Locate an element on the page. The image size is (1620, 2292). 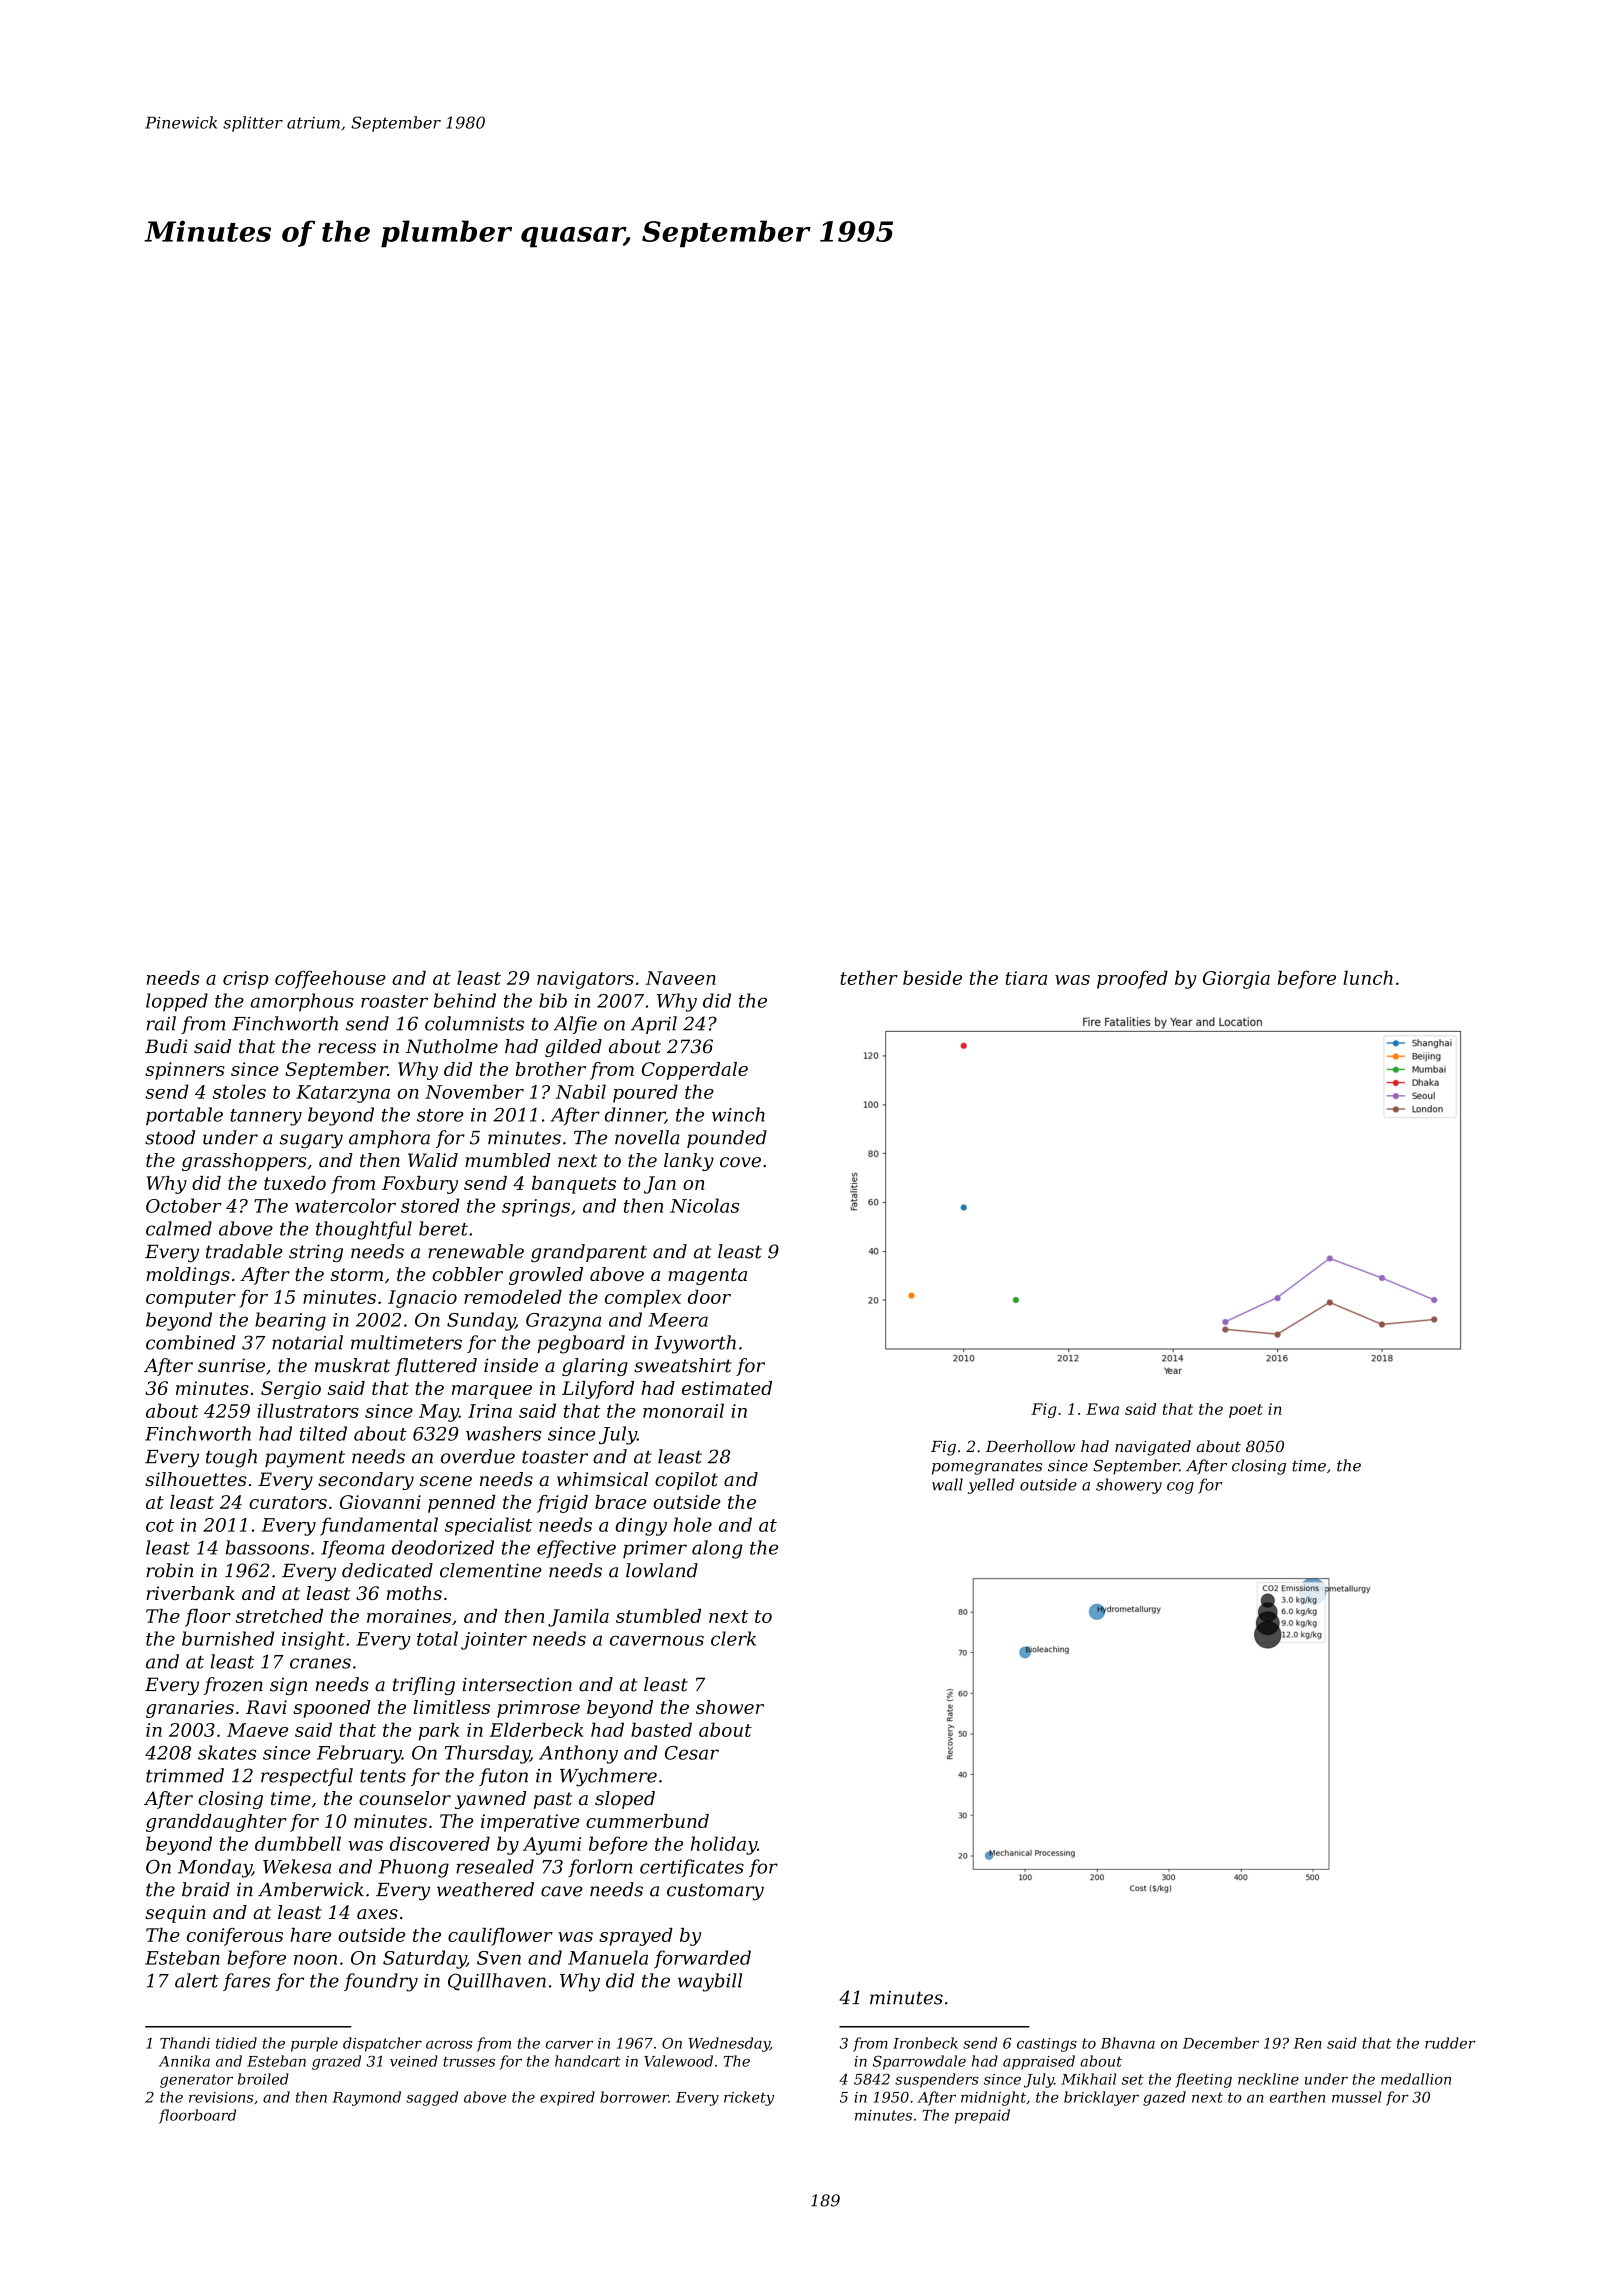
lunch is located at coordinates (1368, 977).
